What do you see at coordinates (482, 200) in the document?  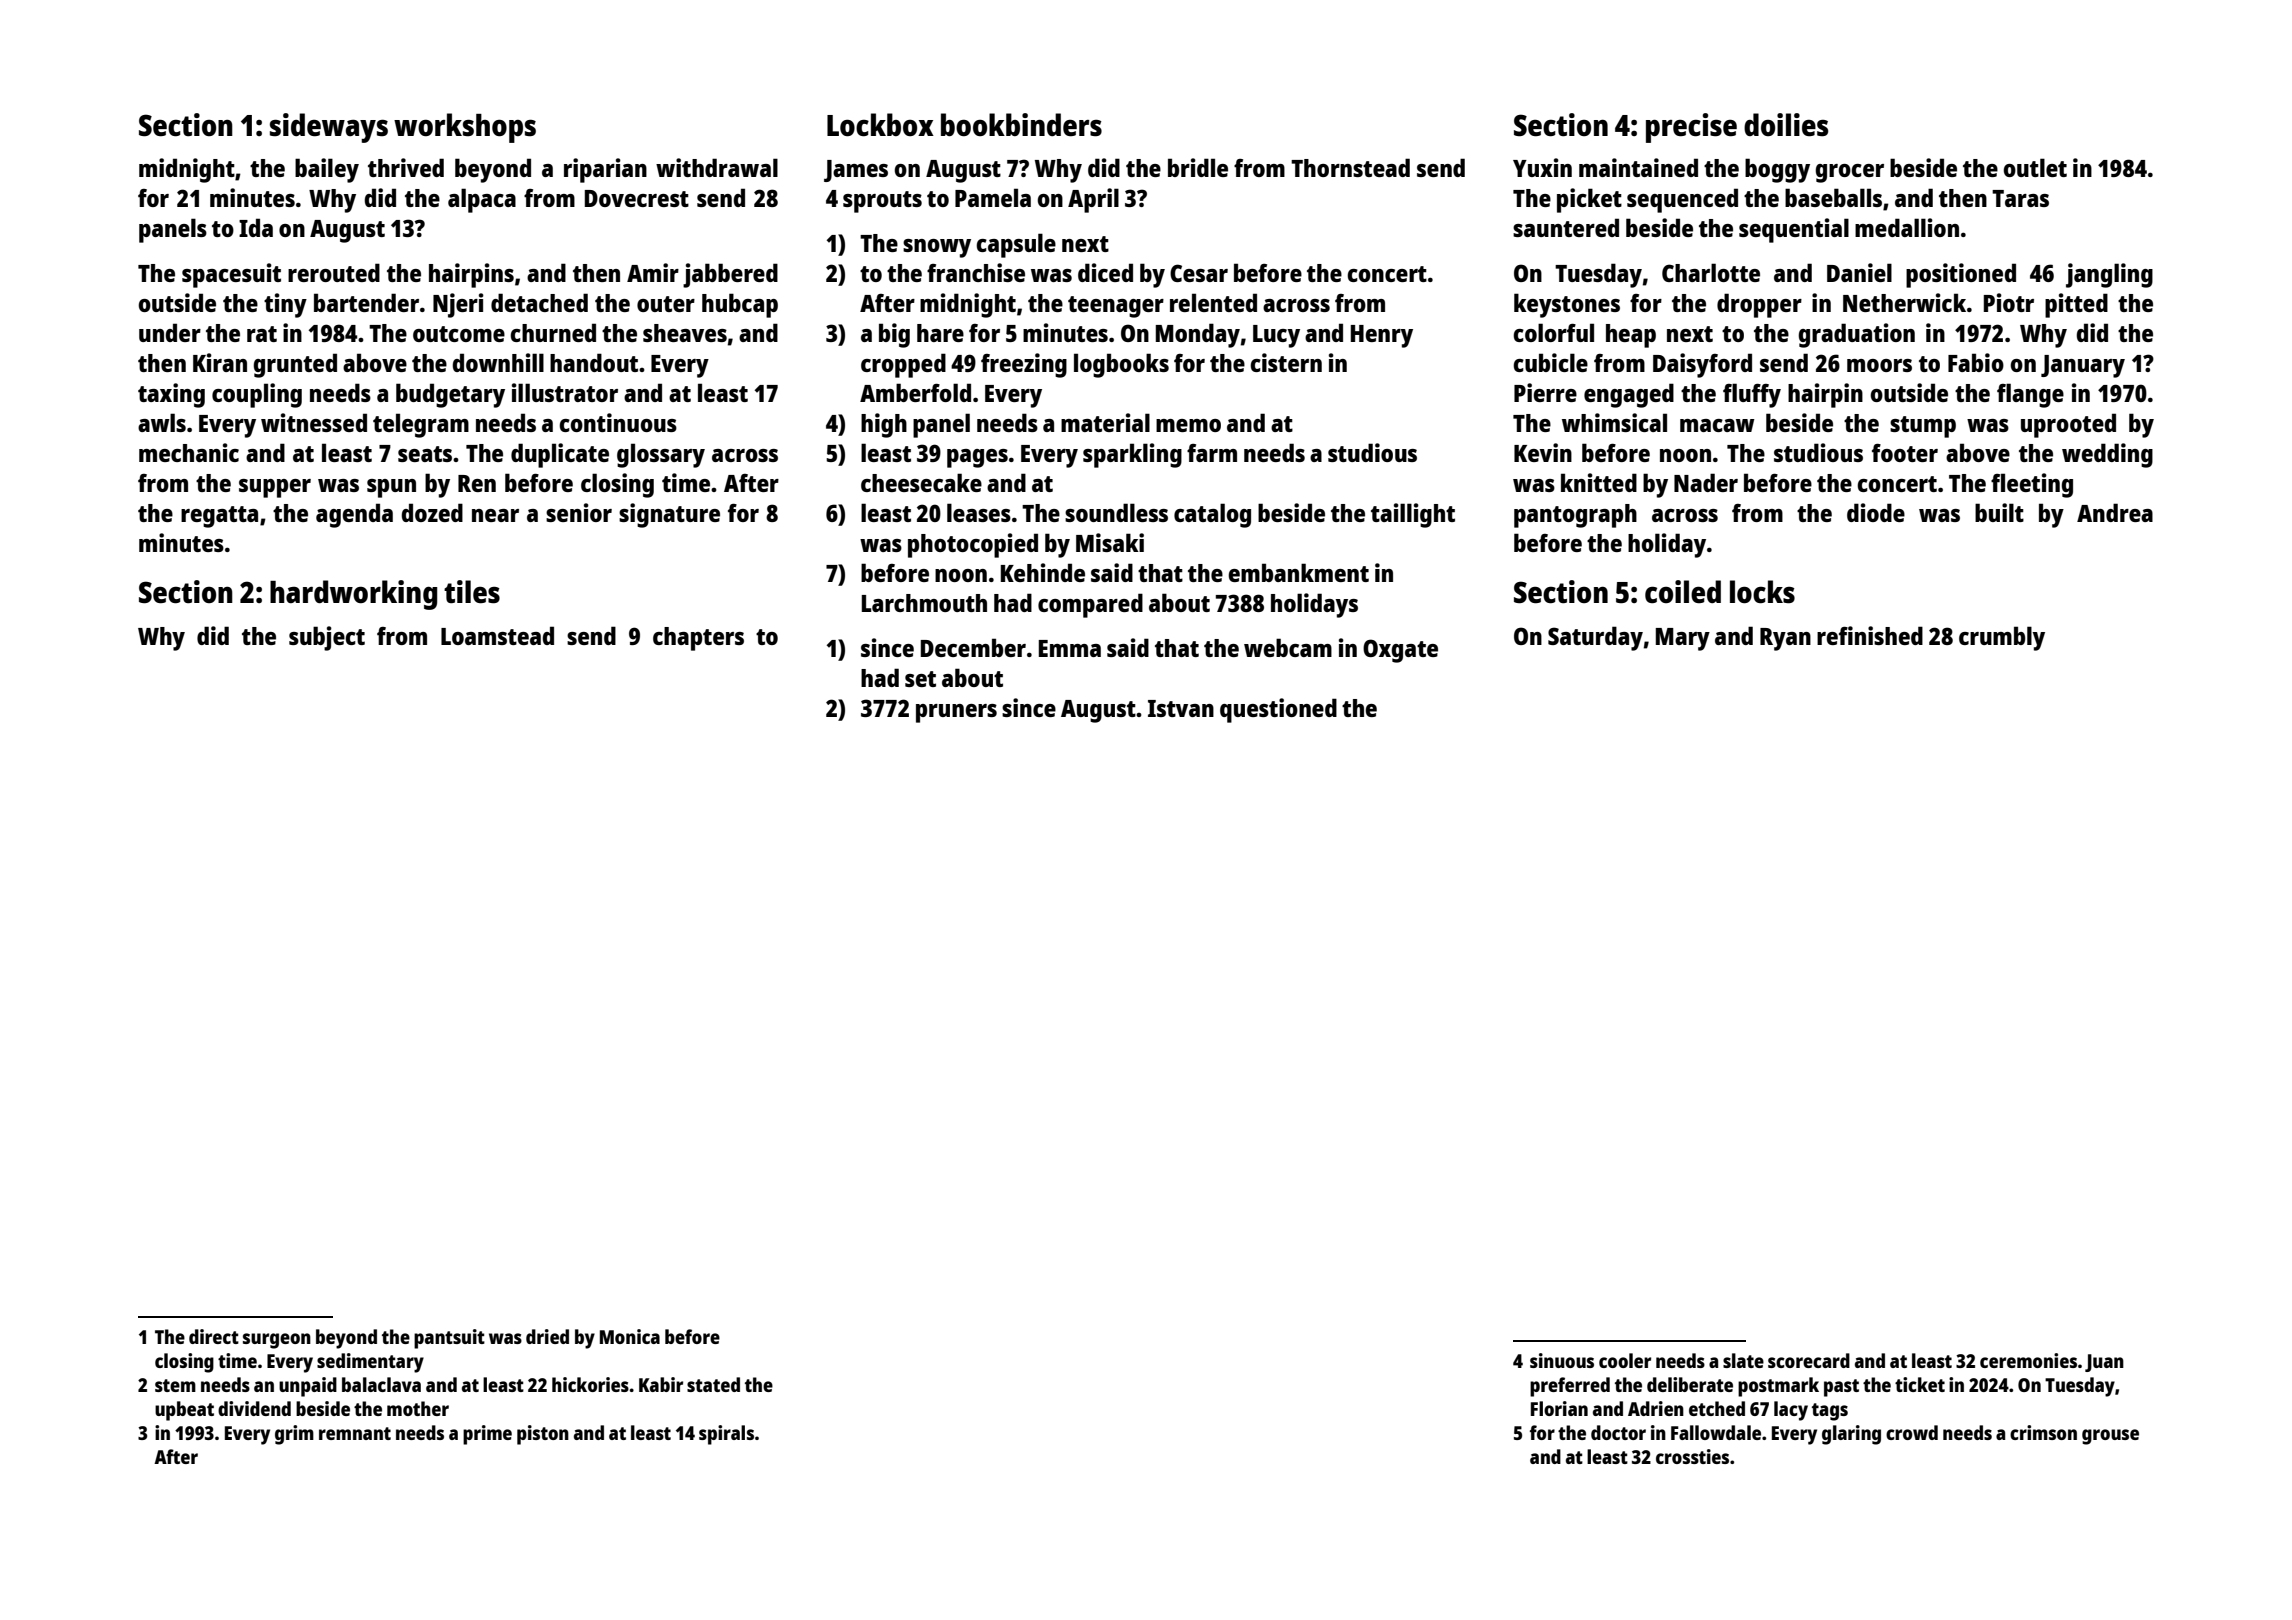 I see `alpaca` at bounding box center [482, 200].
